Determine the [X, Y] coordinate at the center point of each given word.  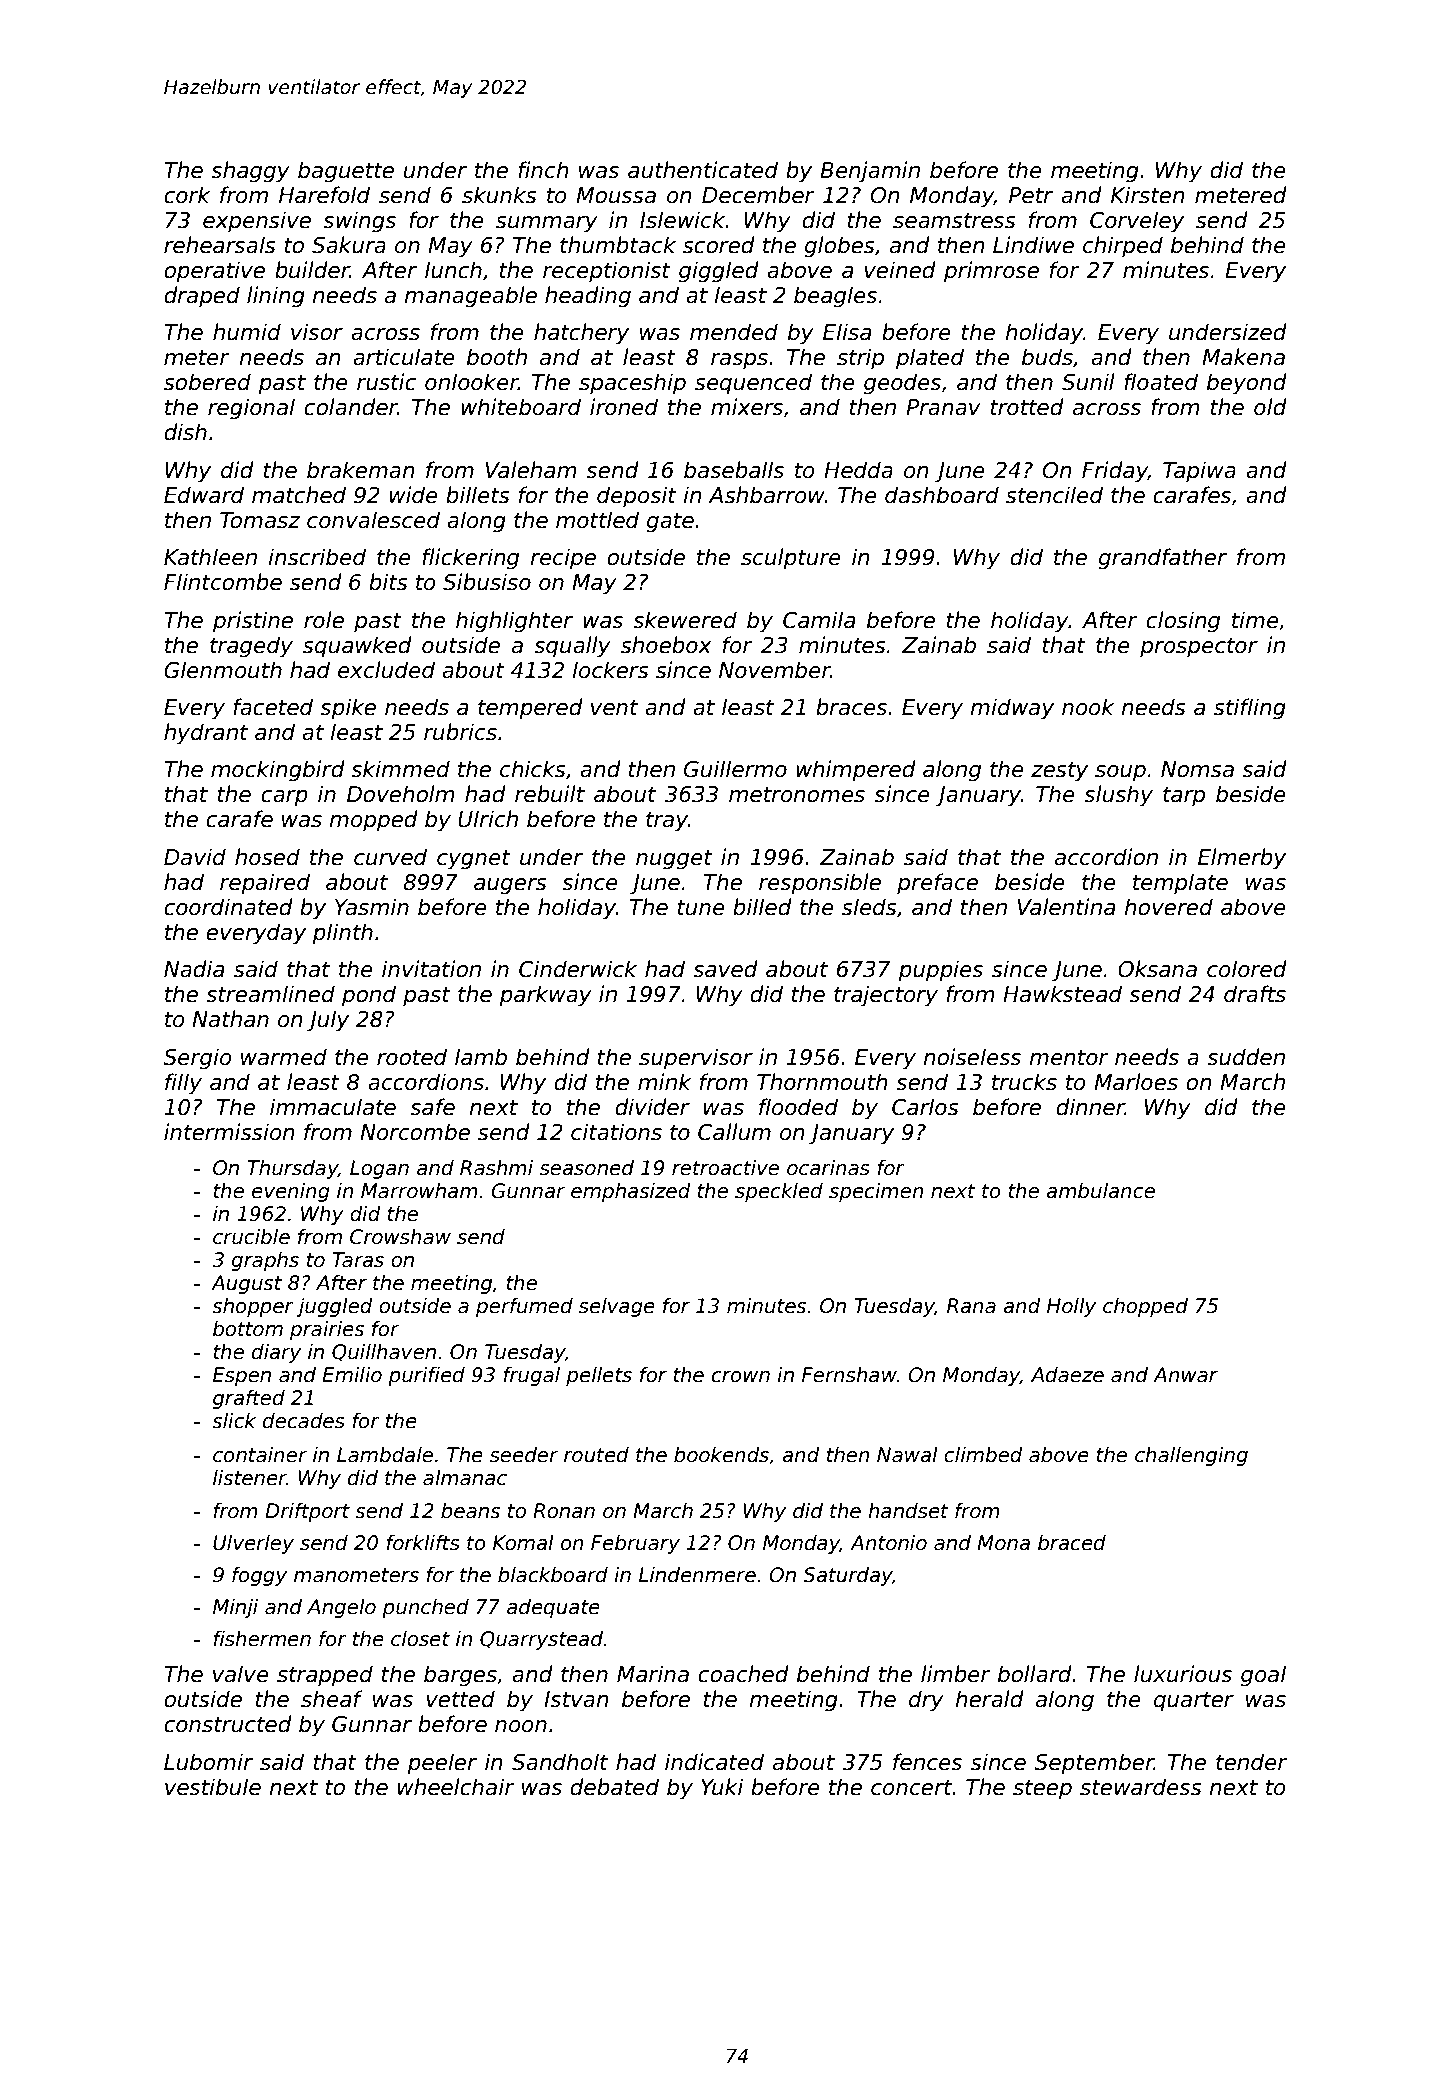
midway [1012, 709]
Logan [379, 1169]
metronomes [797, 795]
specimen [876, 1192]
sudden [1246, 1057]
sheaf [332, 1699]
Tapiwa [1199, 472]
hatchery [581, 334]
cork [187, 195]
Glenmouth [223, 670]
